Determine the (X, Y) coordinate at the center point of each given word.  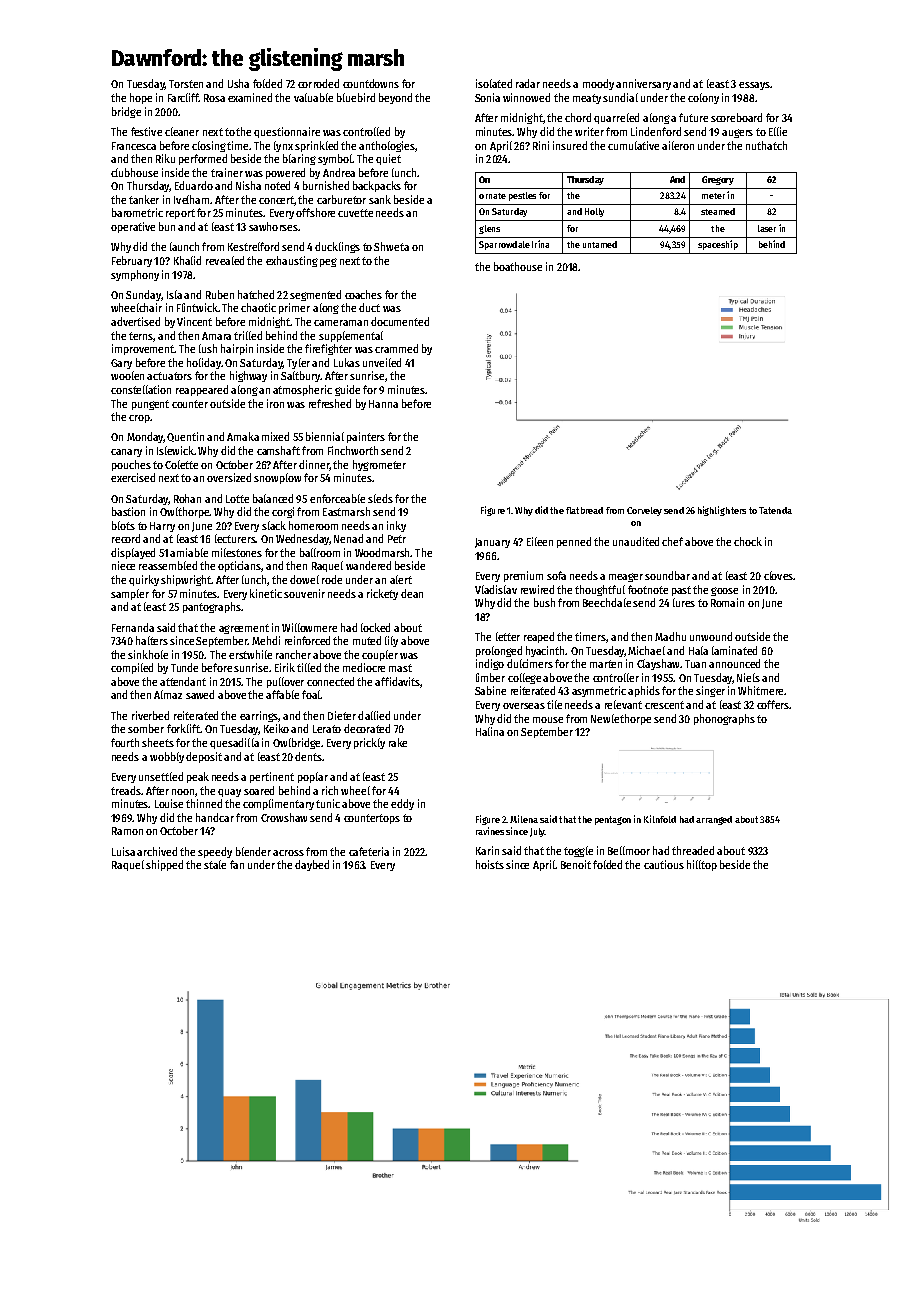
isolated (494, 83)
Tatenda (775, 510)
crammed (396, 348)
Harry (162, 527)
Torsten (186, 84)
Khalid (187, 260)
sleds (380, 498)
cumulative (633, 145)
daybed (312, 865)
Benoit (576, 864)
